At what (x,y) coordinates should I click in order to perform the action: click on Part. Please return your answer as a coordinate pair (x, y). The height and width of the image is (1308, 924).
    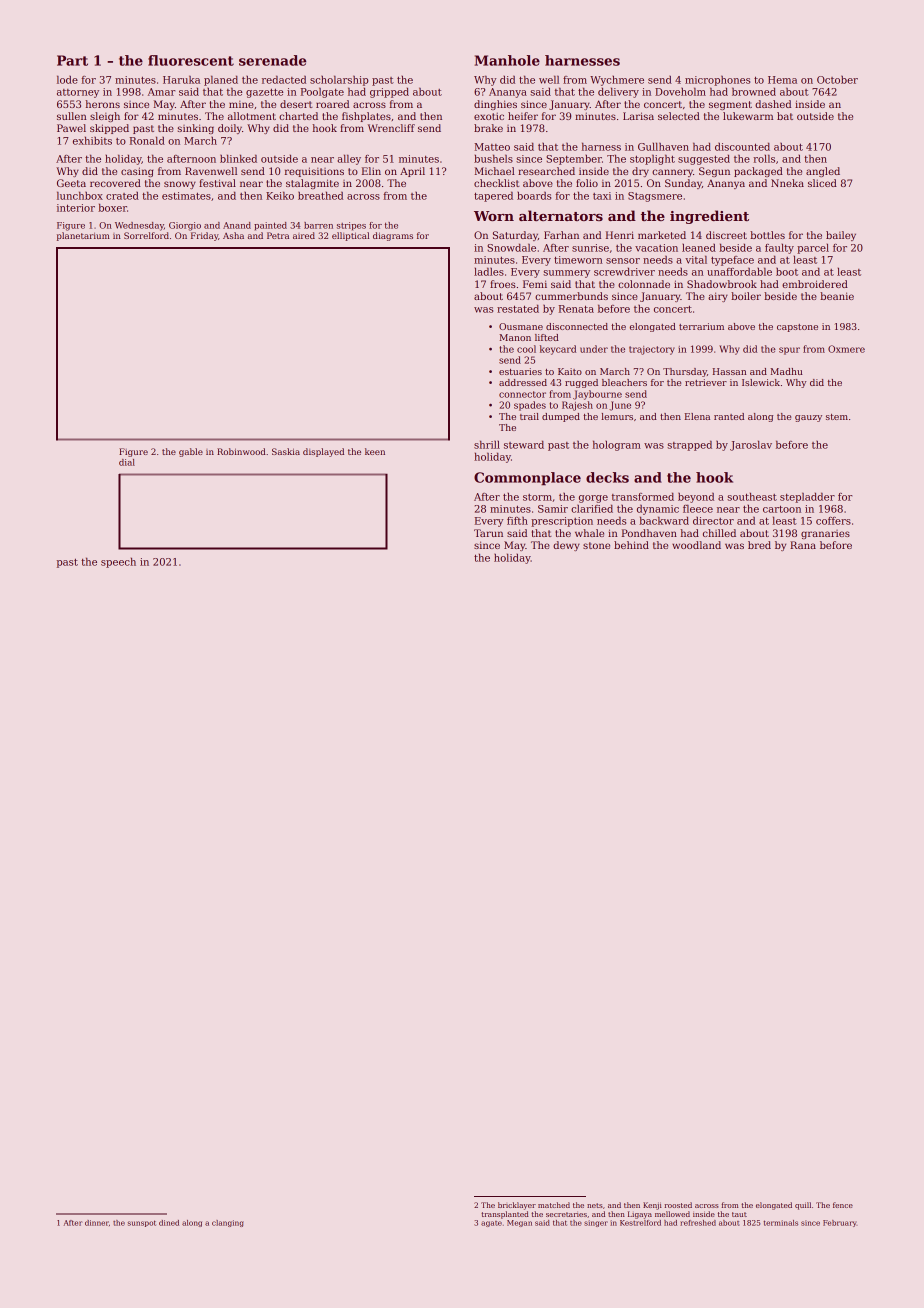
    Looking at the image, I should click on (72, 60).
